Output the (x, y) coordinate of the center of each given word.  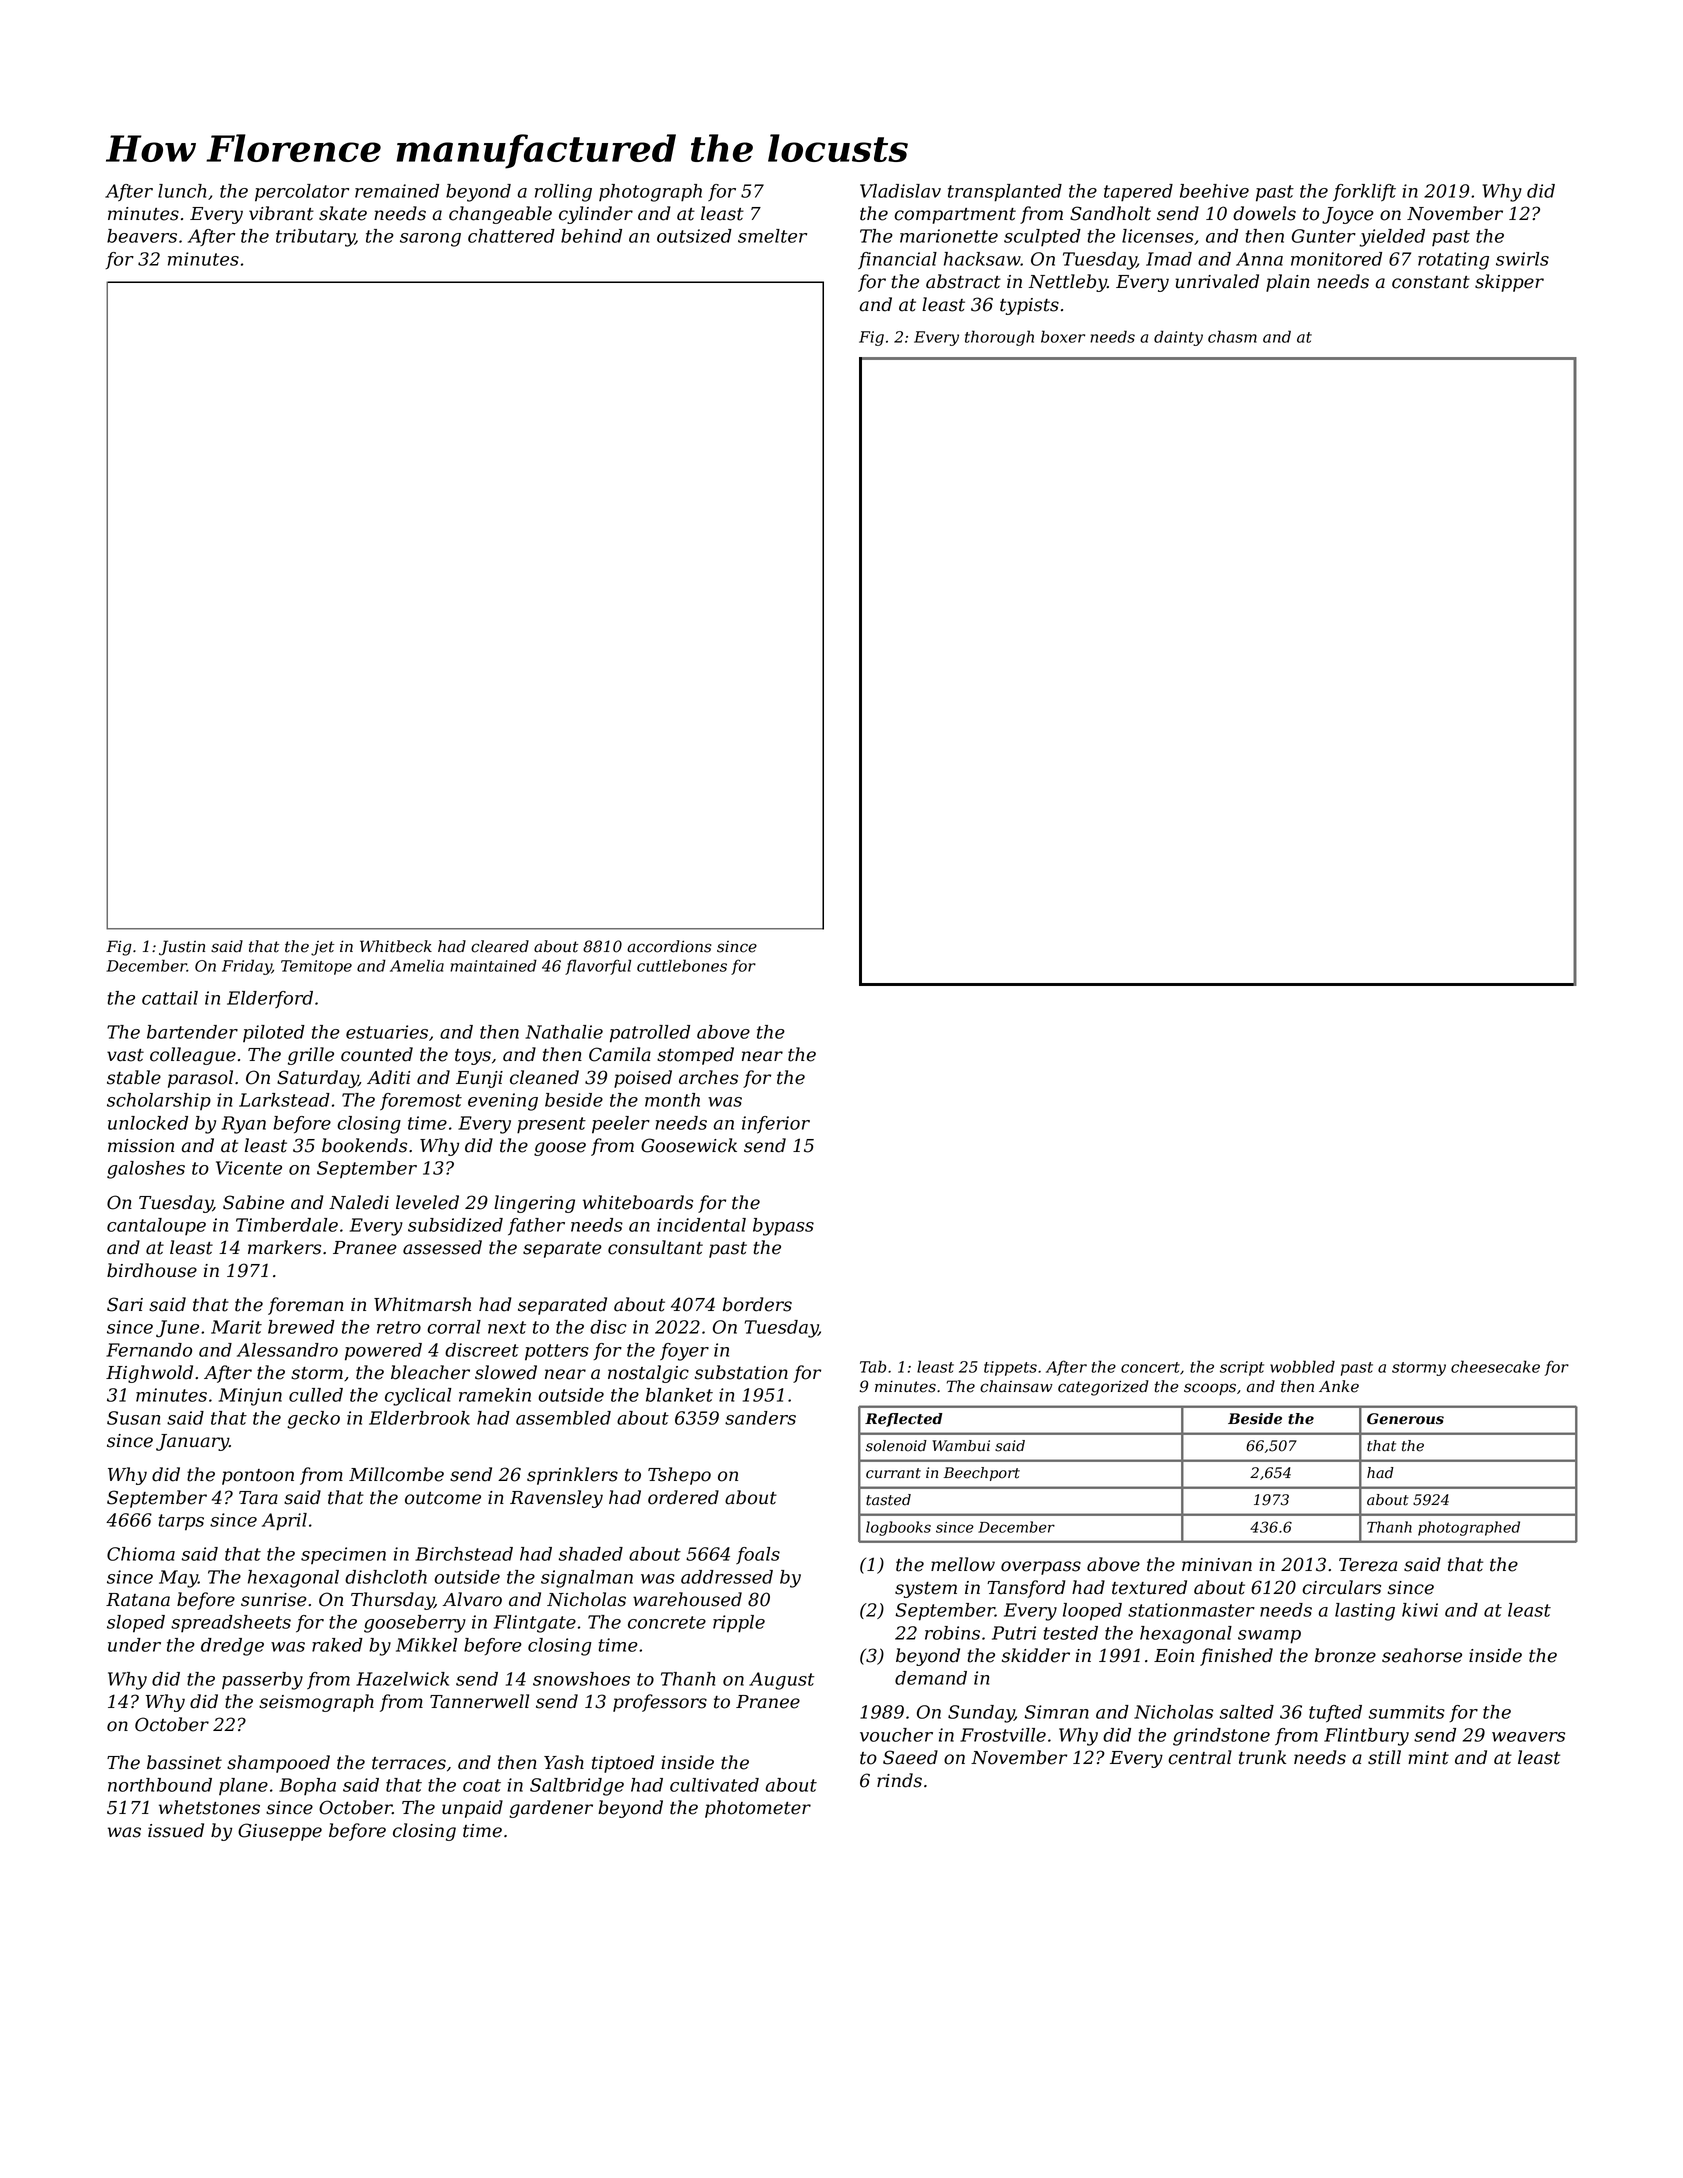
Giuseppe (280, 1832)
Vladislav (900, 191)
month (672, 1100)
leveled (427, 1202)
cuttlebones (682, 965)
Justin (182, 948)
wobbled (1302, 1366)
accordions (669, 946)
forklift (1364, 193)
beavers (142, 236)
